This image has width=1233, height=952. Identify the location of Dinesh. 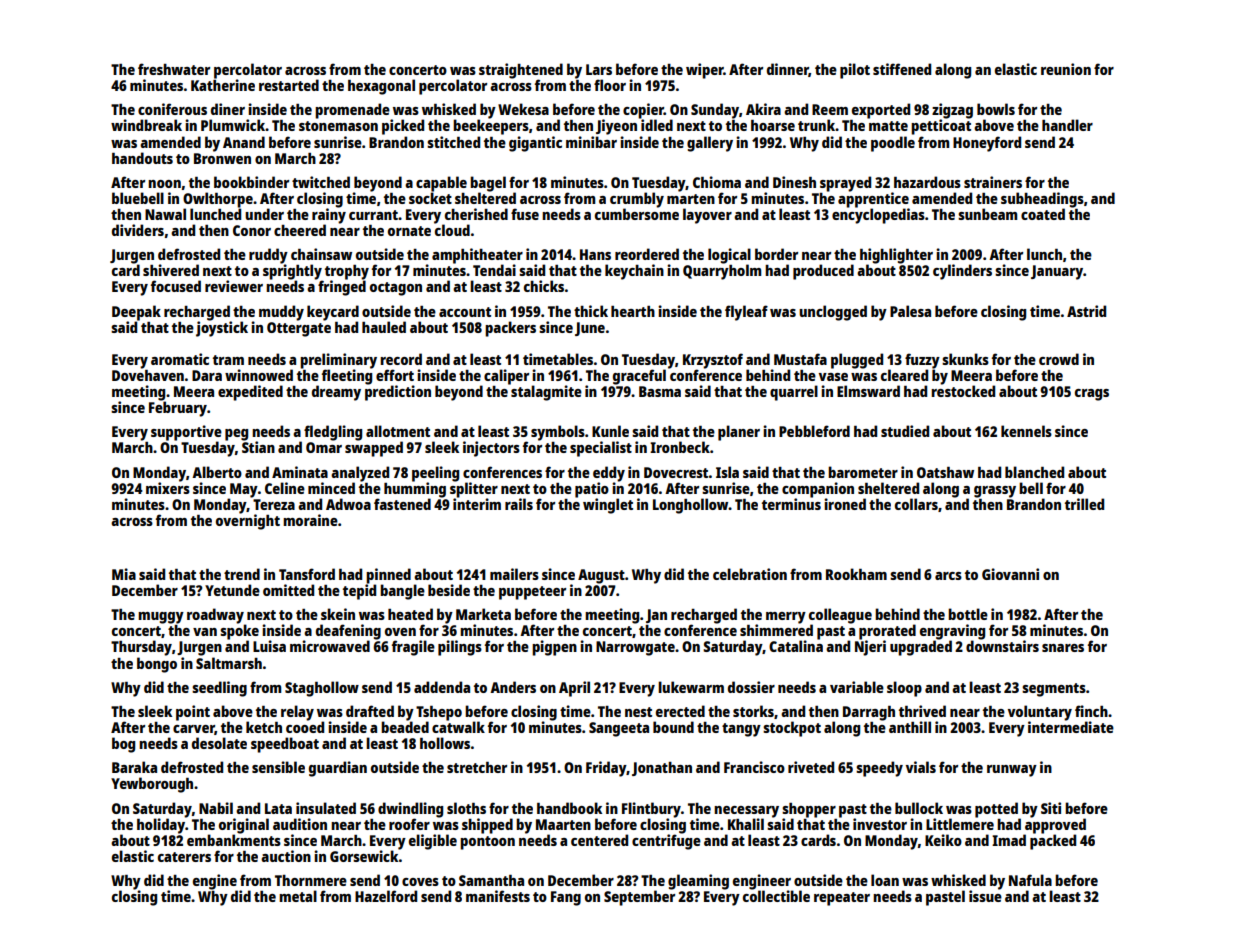
(794, 182).
